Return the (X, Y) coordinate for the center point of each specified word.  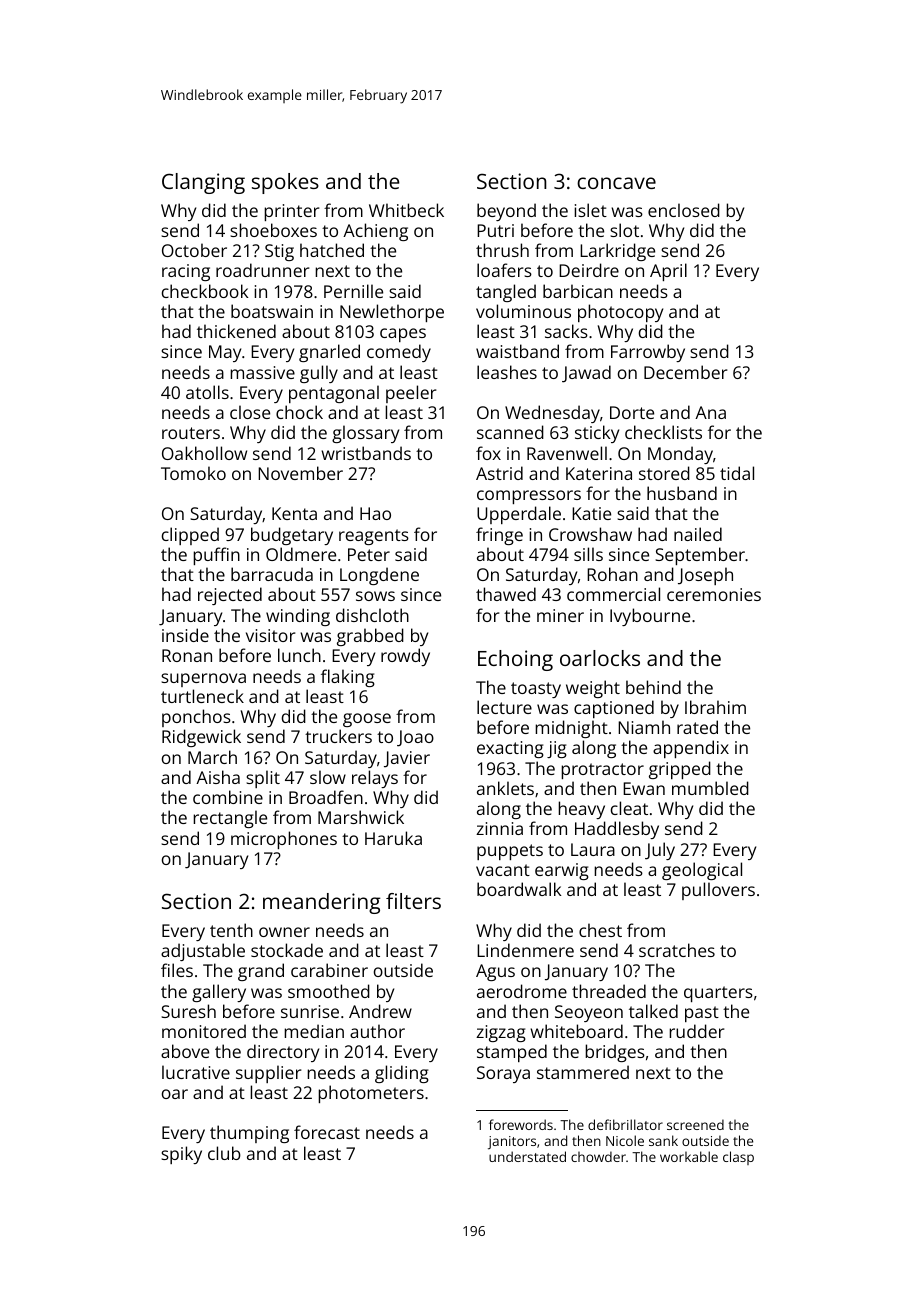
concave (616, 183)
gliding (402, 1074)
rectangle (230, 819)
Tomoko (193, 473)
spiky (181, 1155)
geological (702, 871)
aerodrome (522, 991)
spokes (285, 183)
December (686, 372)
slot (624, 230)
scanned (510, 432)
